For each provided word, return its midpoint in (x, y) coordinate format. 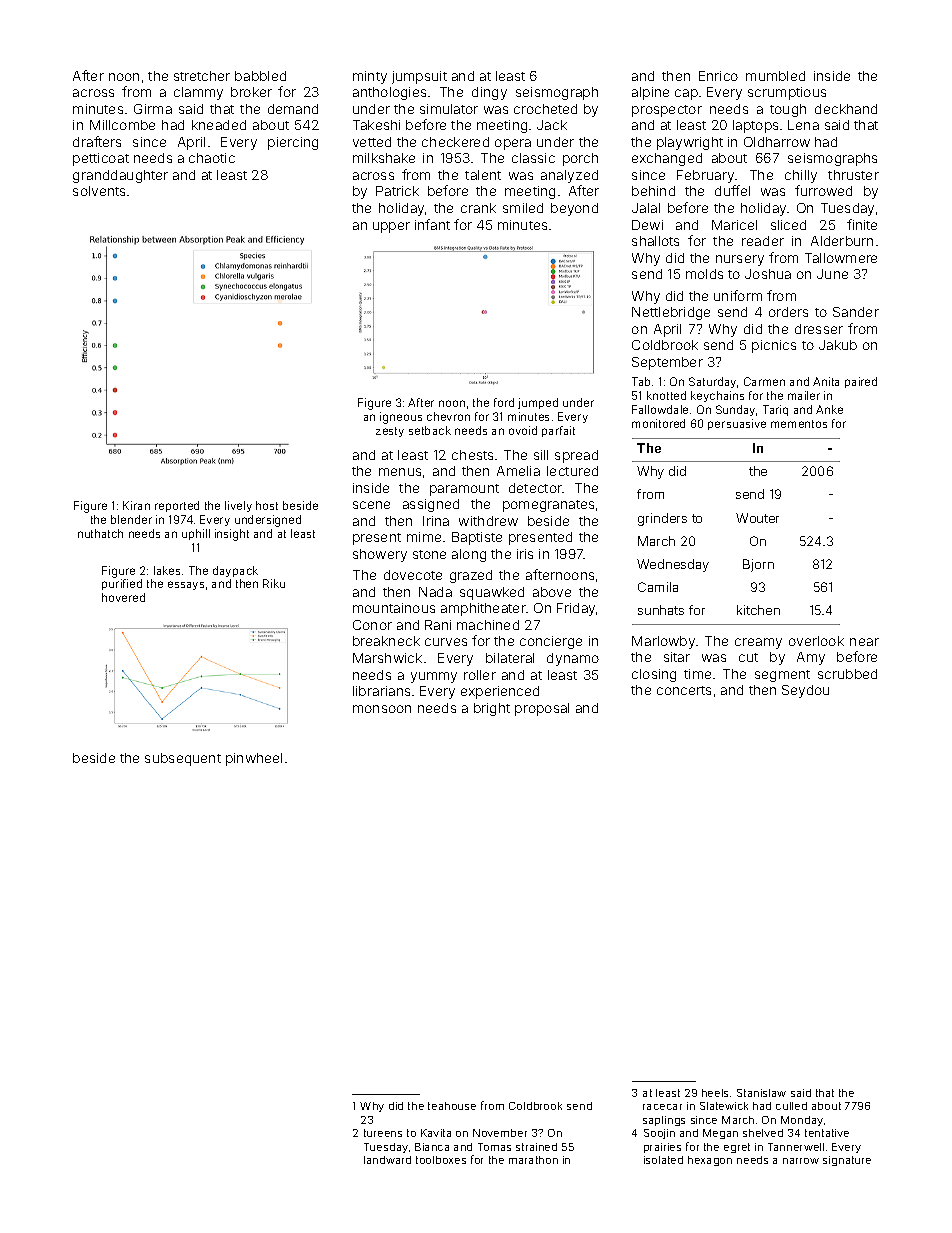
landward (387, 1160)
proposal (542, 709)
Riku (274, 583)
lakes (167, 570)
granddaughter (120, 176)
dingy (489, 93)
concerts (684, 690)
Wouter (757, 518)
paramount (464, 490)
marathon (533, 1160)
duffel (732, 190)
